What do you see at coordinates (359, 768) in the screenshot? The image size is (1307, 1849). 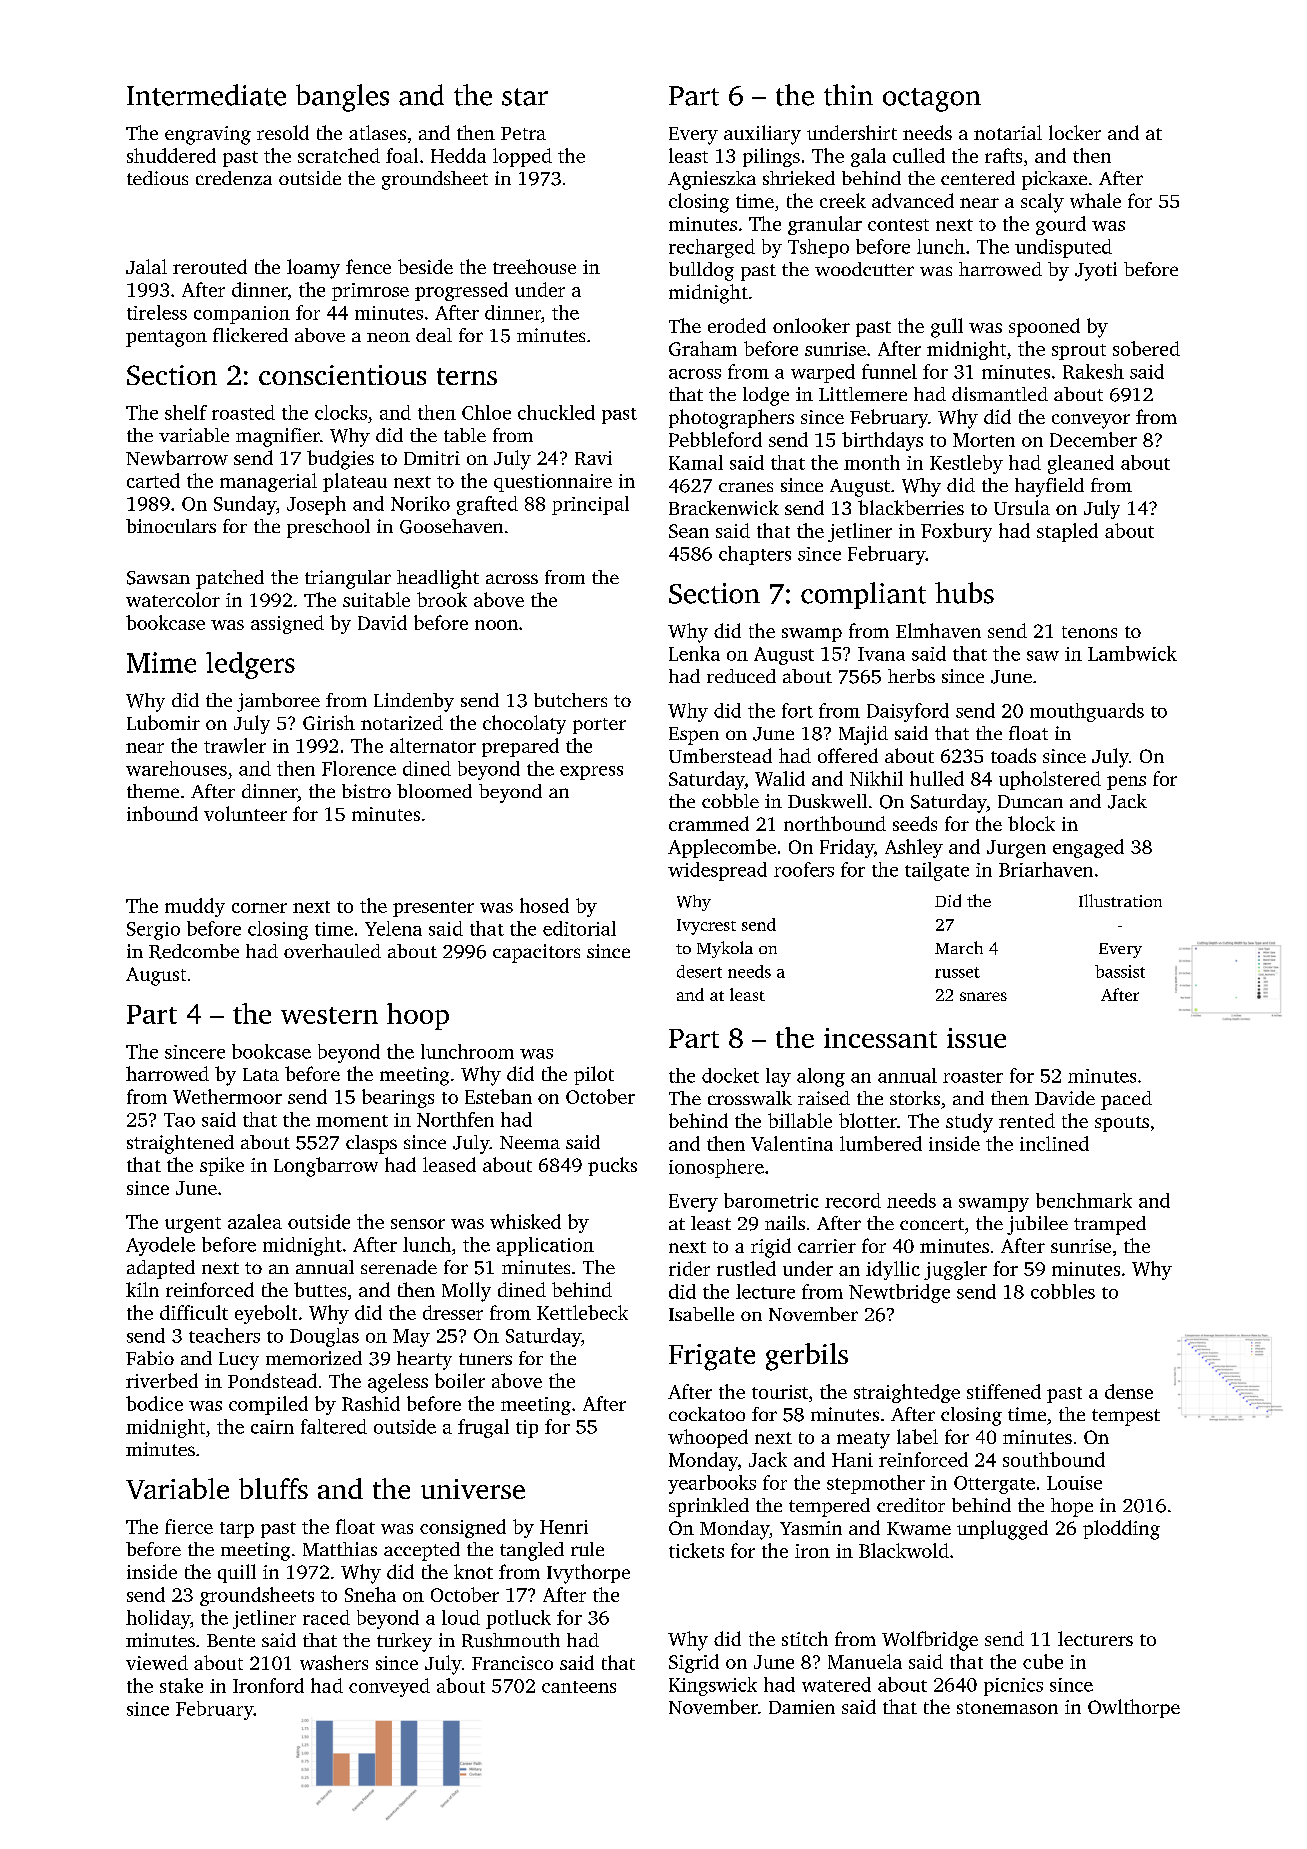 I see `Florence` at bounding box center [359, 768].
